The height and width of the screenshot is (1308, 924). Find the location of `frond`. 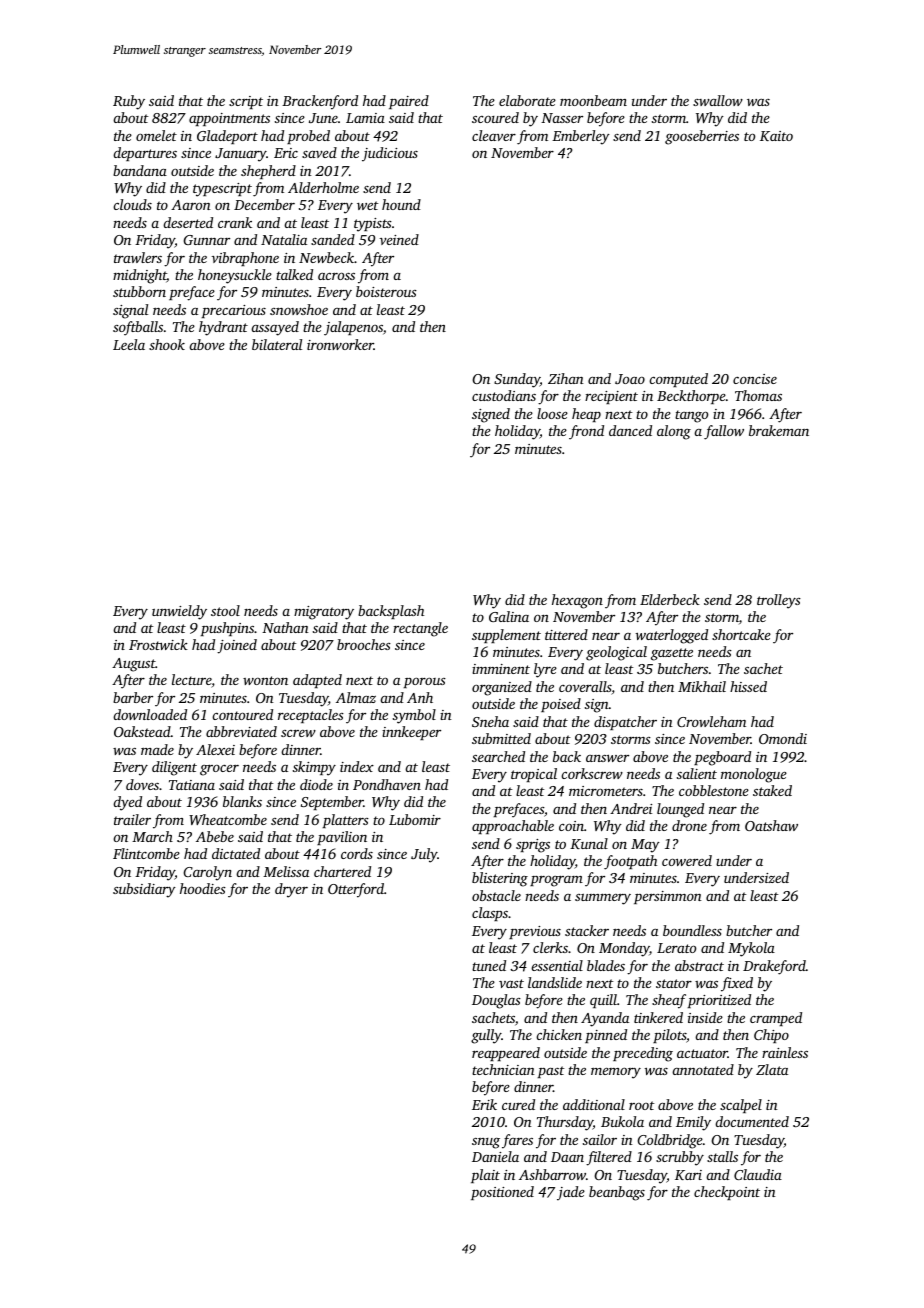

frond is located at coordinates (586, 432).
